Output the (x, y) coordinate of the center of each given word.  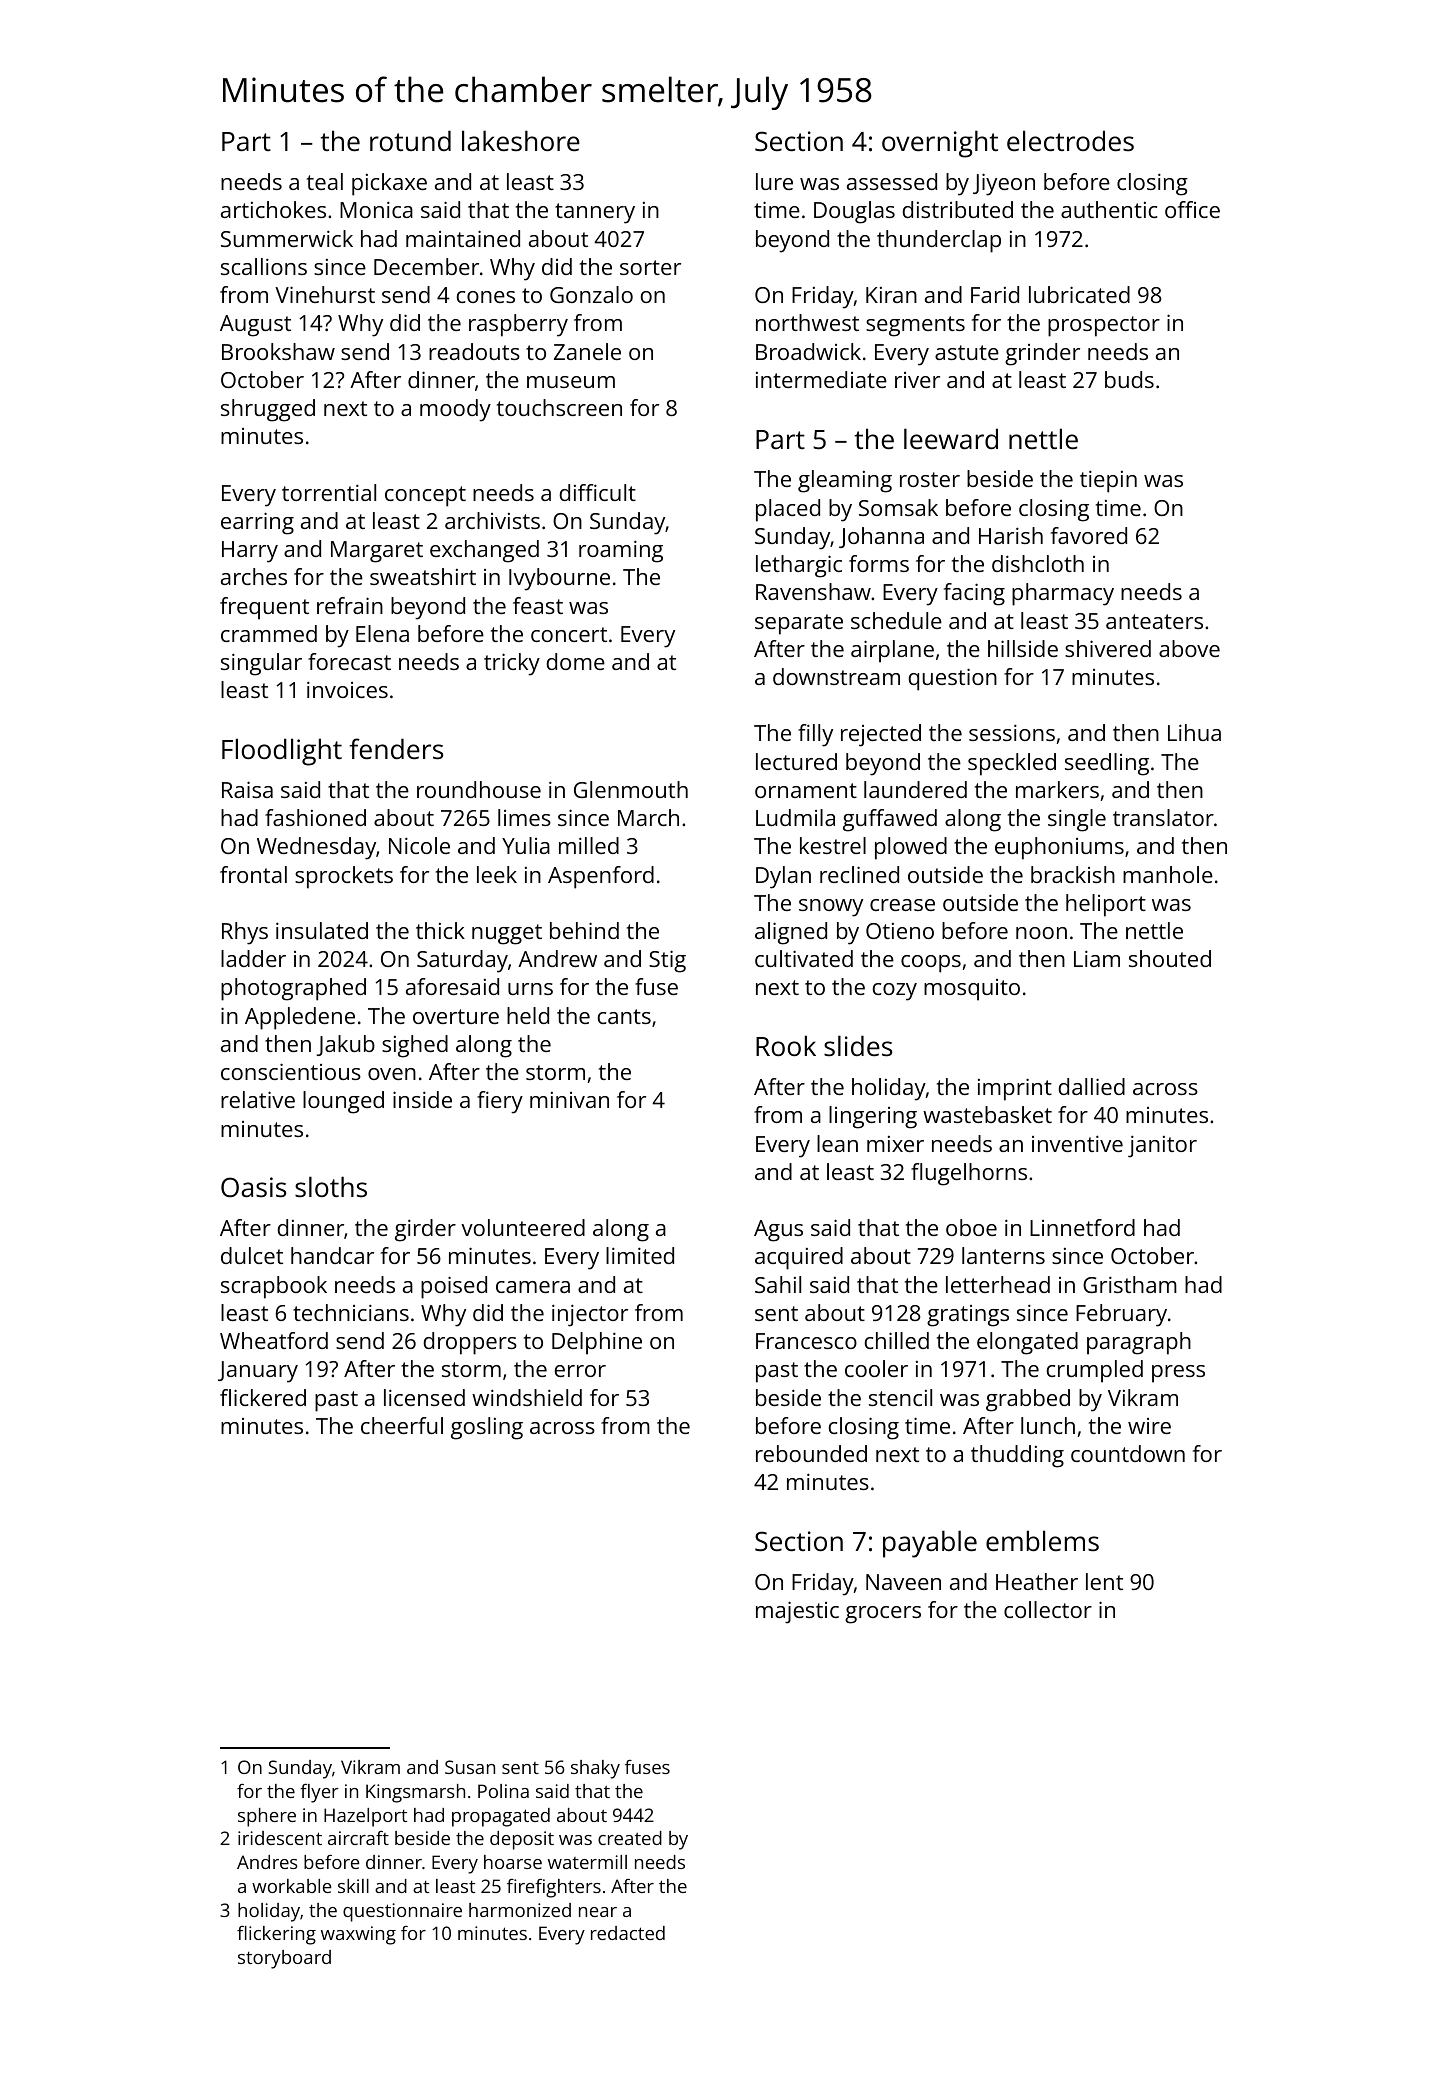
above (1189, 648)
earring (257, 523)
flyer (319, 1793)
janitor (1162, 1146)
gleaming (845, 481)
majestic (797, 1612)
